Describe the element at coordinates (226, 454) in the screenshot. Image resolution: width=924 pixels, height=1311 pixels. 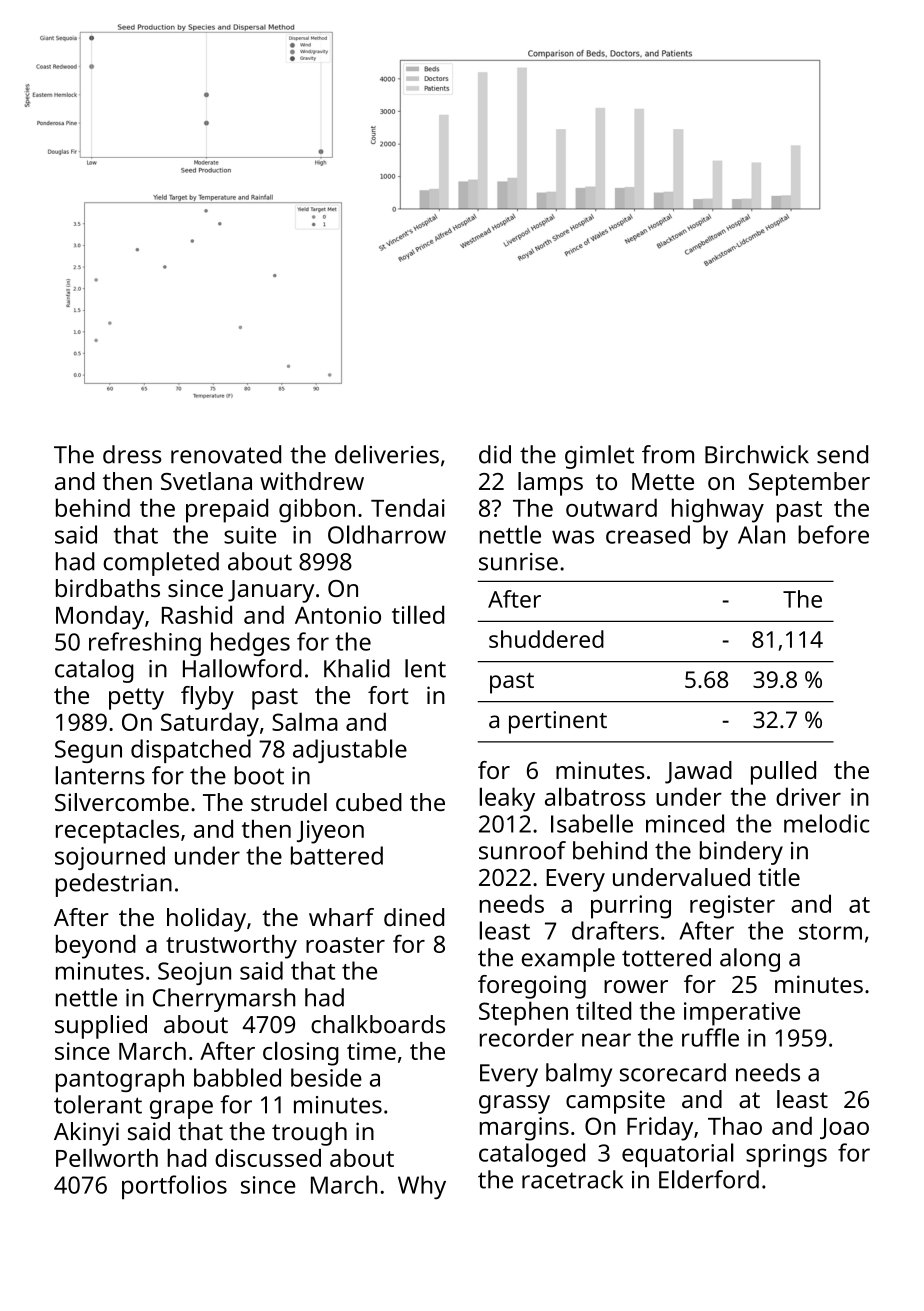
I see `renovated` at that location.
